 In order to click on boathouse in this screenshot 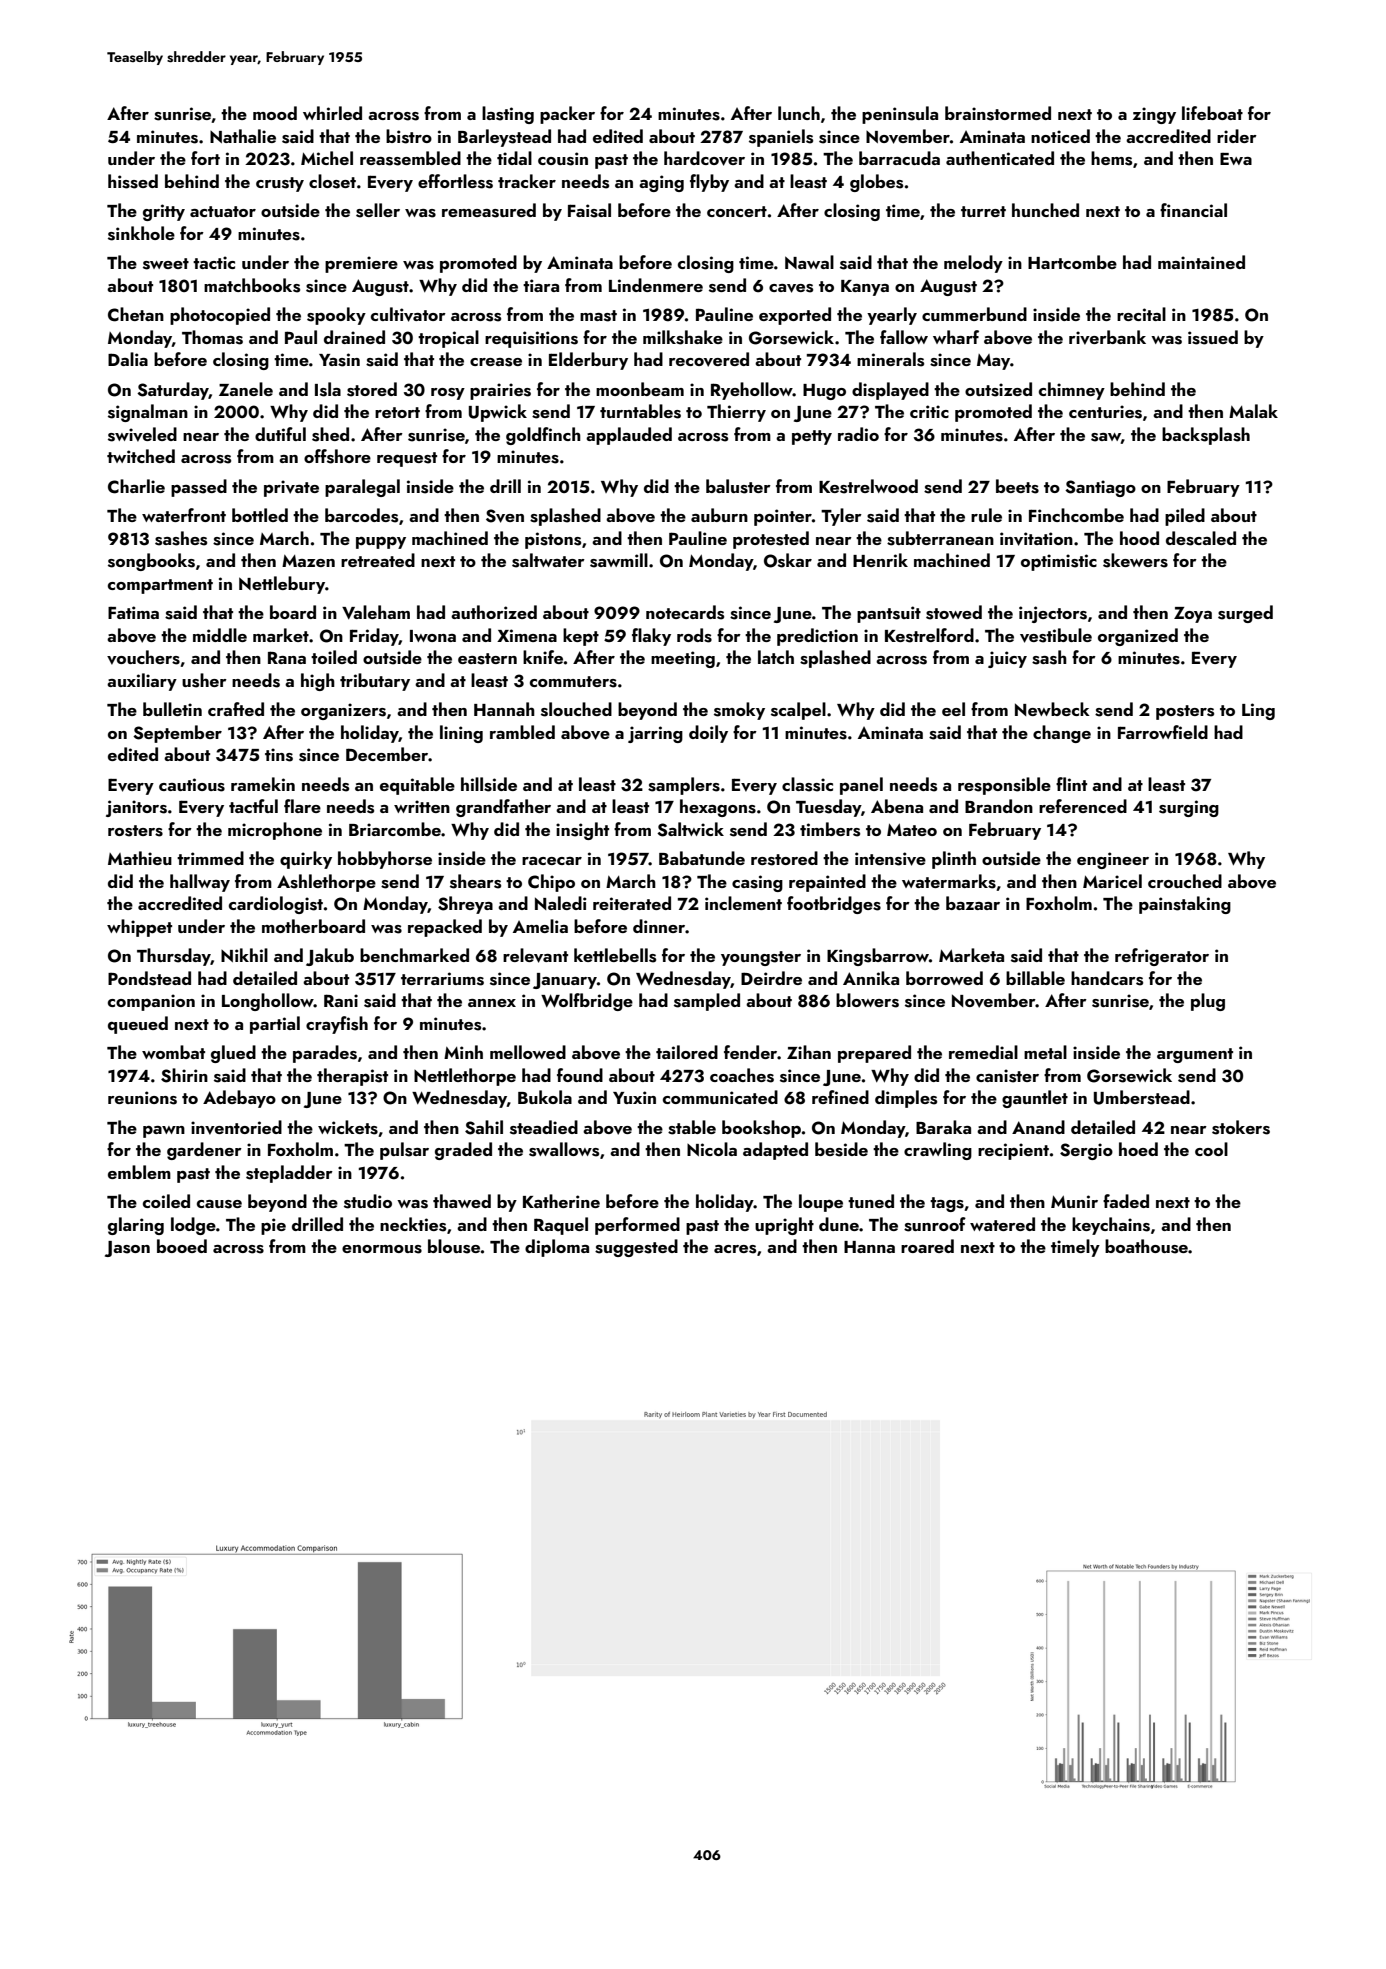, I will do `click(1146, 1246)`.
